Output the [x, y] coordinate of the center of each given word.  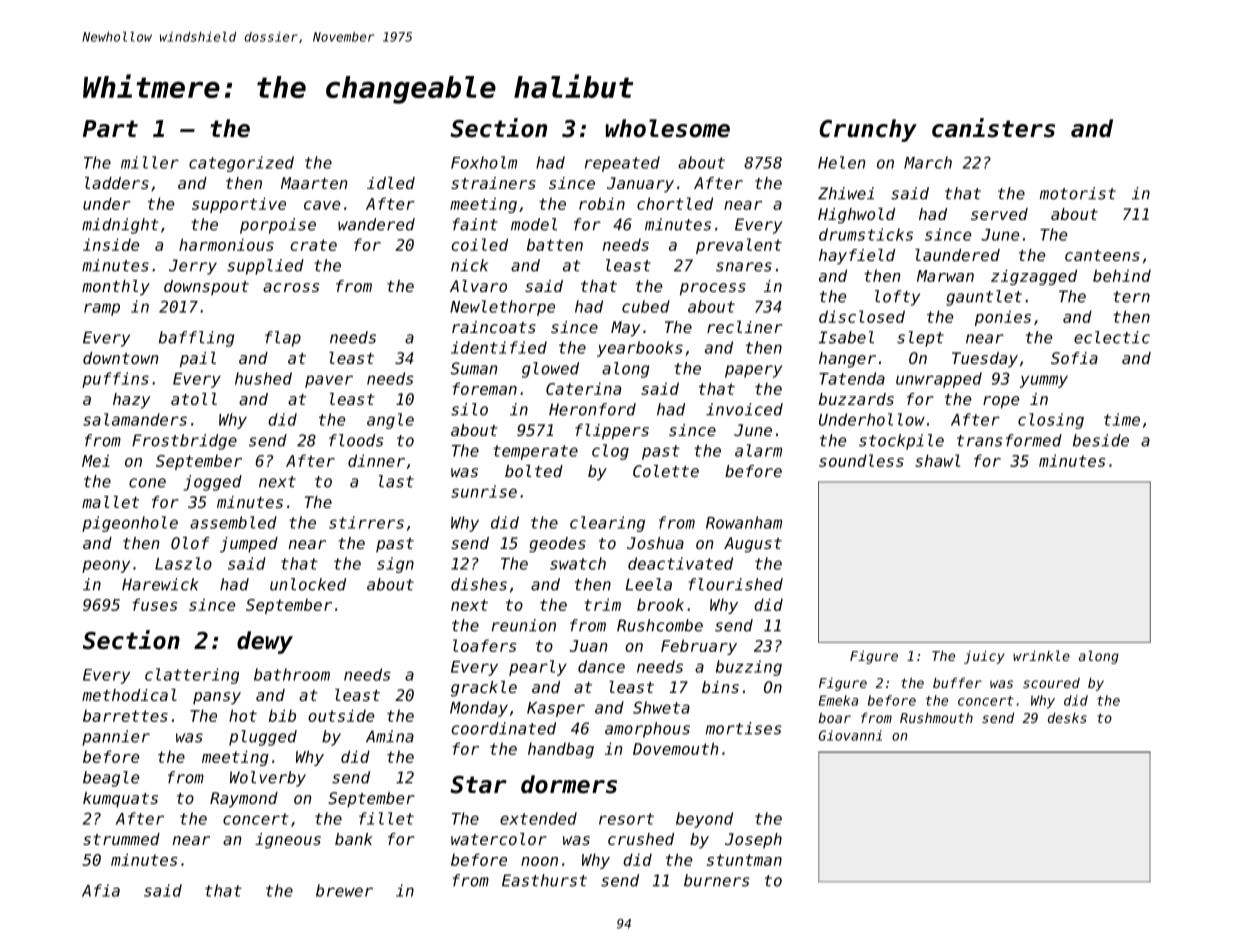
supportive [239, 205]
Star [478, 785]
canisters [993, 128]
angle [390, 421]
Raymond [244, 800]
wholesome [668, 128]
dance [601, 666]
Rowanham [744, 522]
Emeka [838, 700]
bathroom [292, 674]
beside [1101, 440]
